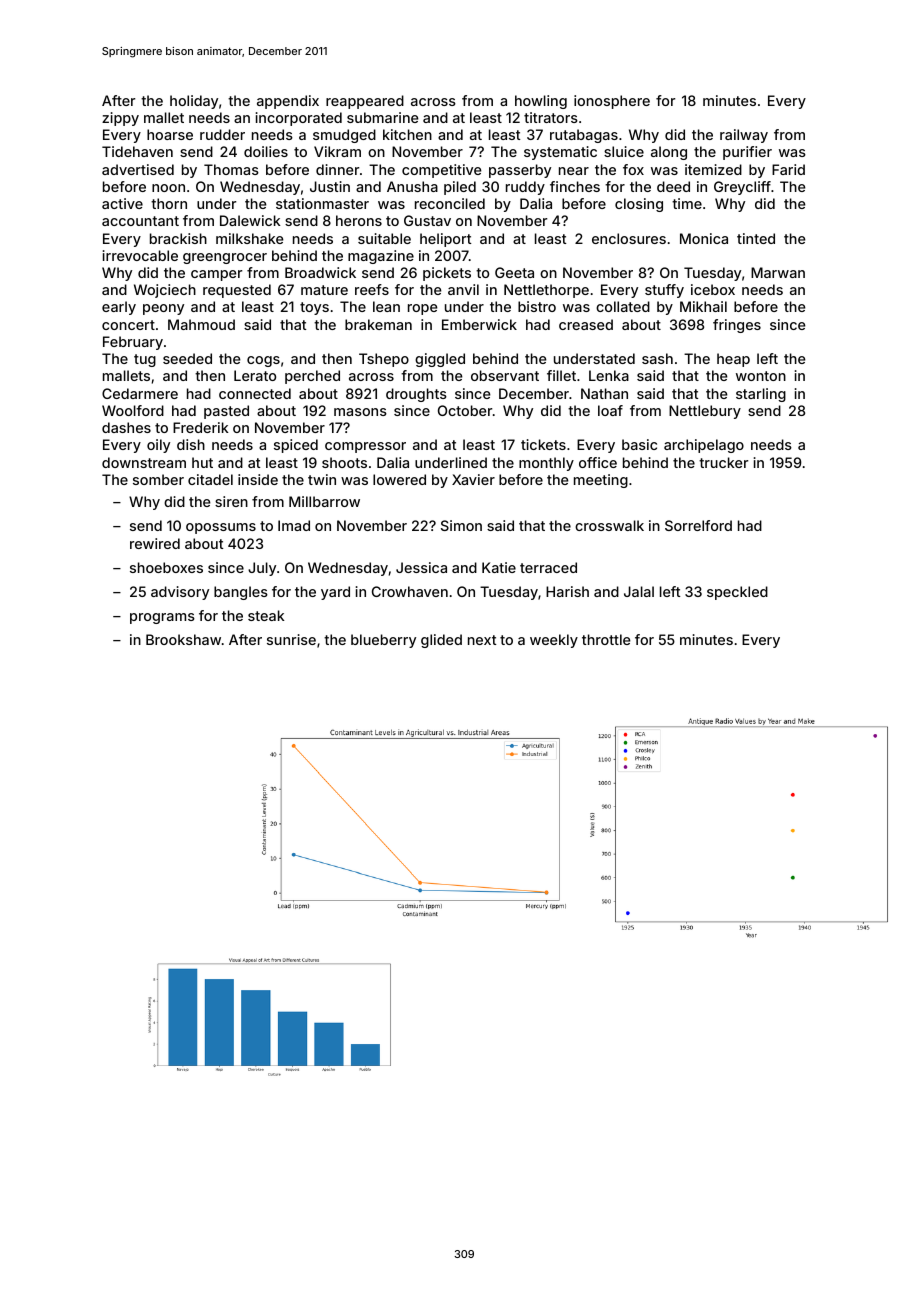 This image has height=1316, width=908. Describe the element at coordinates (560, 153) in the image. I see `systematic` at that location.
